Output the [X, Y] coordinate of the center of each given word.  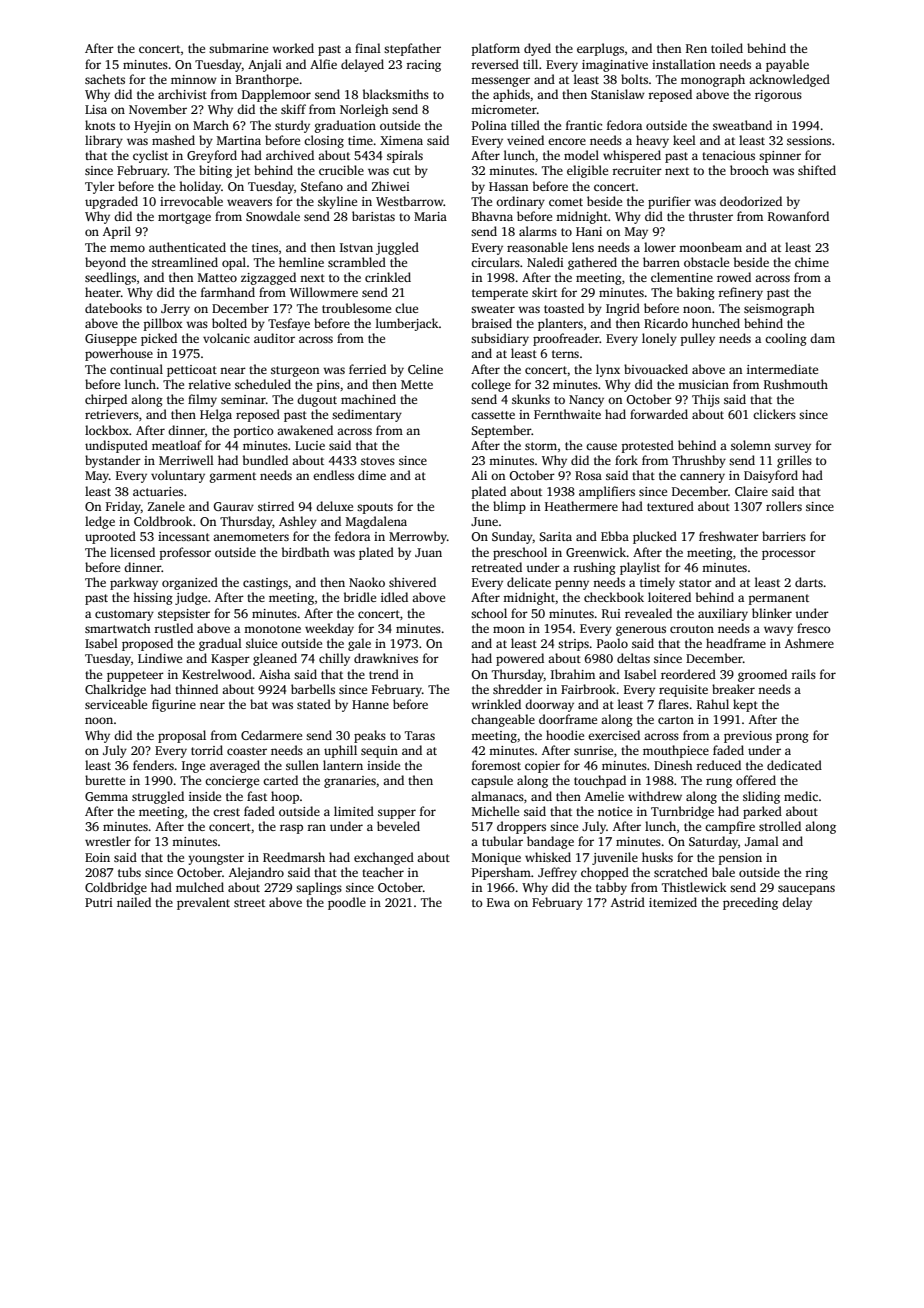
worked [293, 48]
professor [185, 553]
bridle [360, 597]
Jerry [175, 310]
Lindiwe [160, 658]
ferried [367, 369]
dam [822, 338]
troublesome [356, 308]
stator [695, 583]
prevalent [203, 903]
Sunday [512, 537]
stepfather [412, 49]
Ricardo [666, 323]
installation [683, 64]
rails [803, 674]
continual [136, 369]
